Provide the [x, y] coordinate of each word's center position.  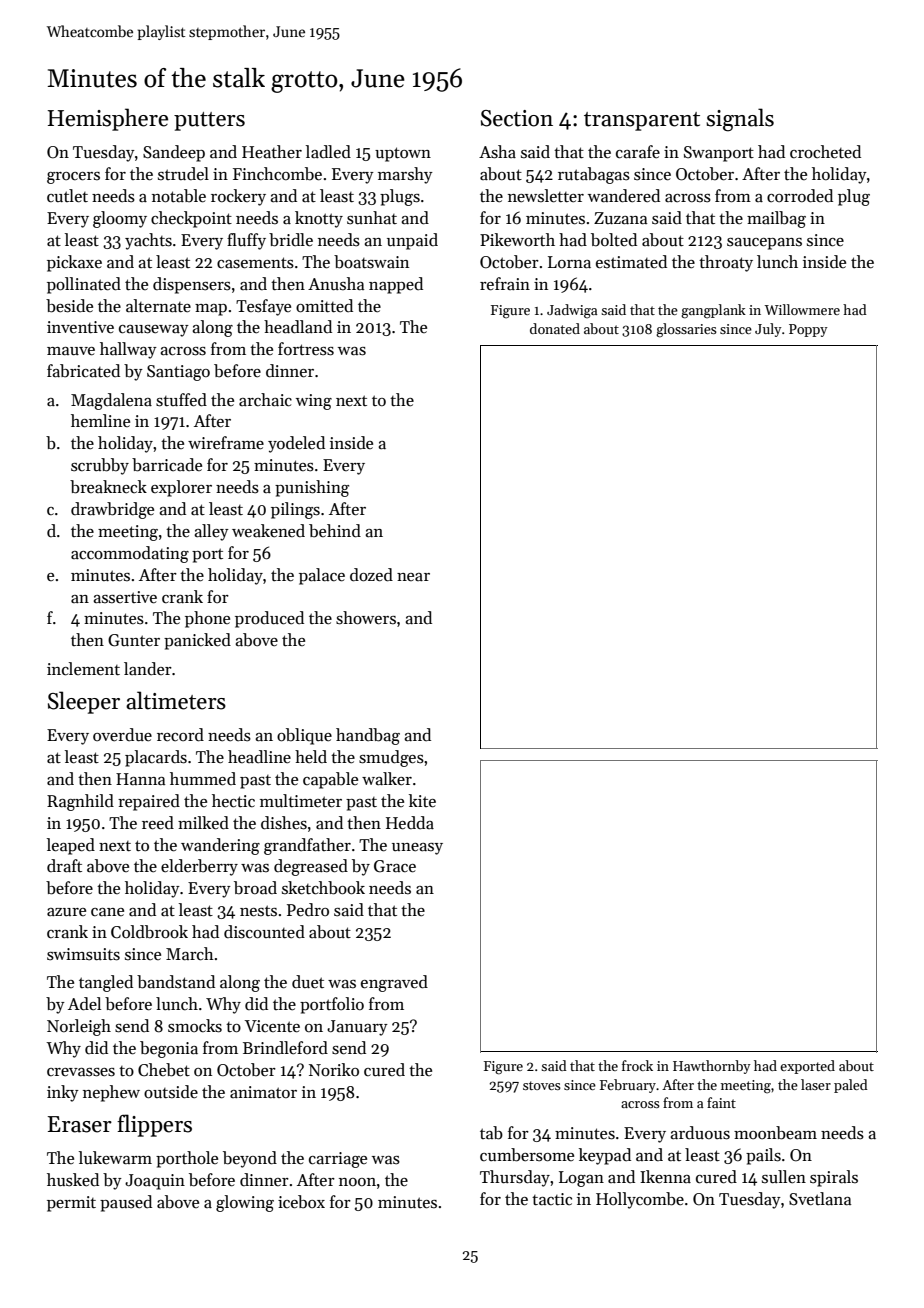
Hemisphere [108, 119]
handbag [368, 736]
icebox [301, 1202]
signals [740, 120]
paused [126, 1203]
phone [207, 619]
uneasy [417, 849]
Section [517, 118]
